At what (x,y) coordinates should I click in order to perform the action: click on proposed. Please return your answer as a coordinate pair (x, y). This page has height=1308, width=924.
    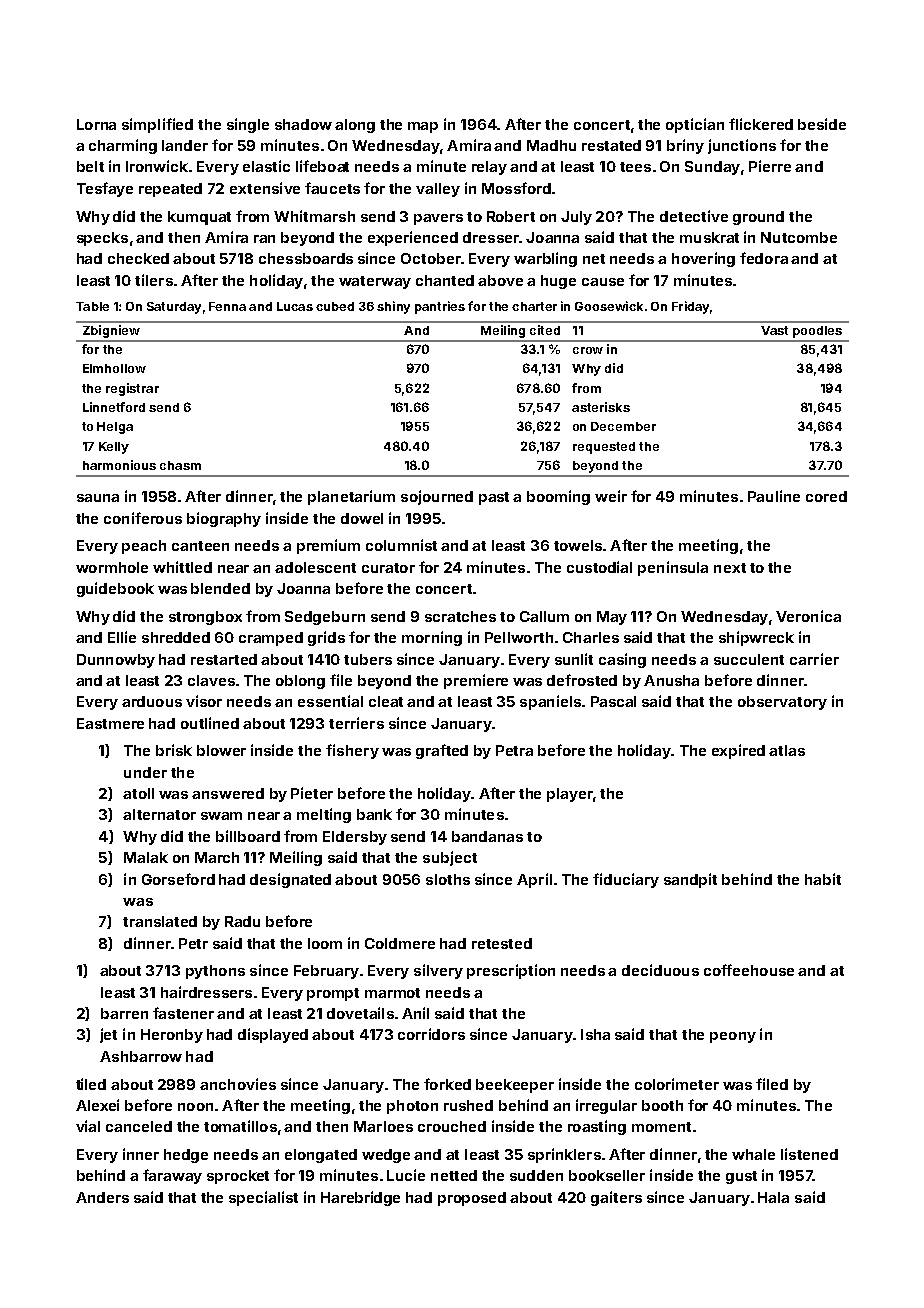
    Looking at the image, I should click on (472, 1199).
